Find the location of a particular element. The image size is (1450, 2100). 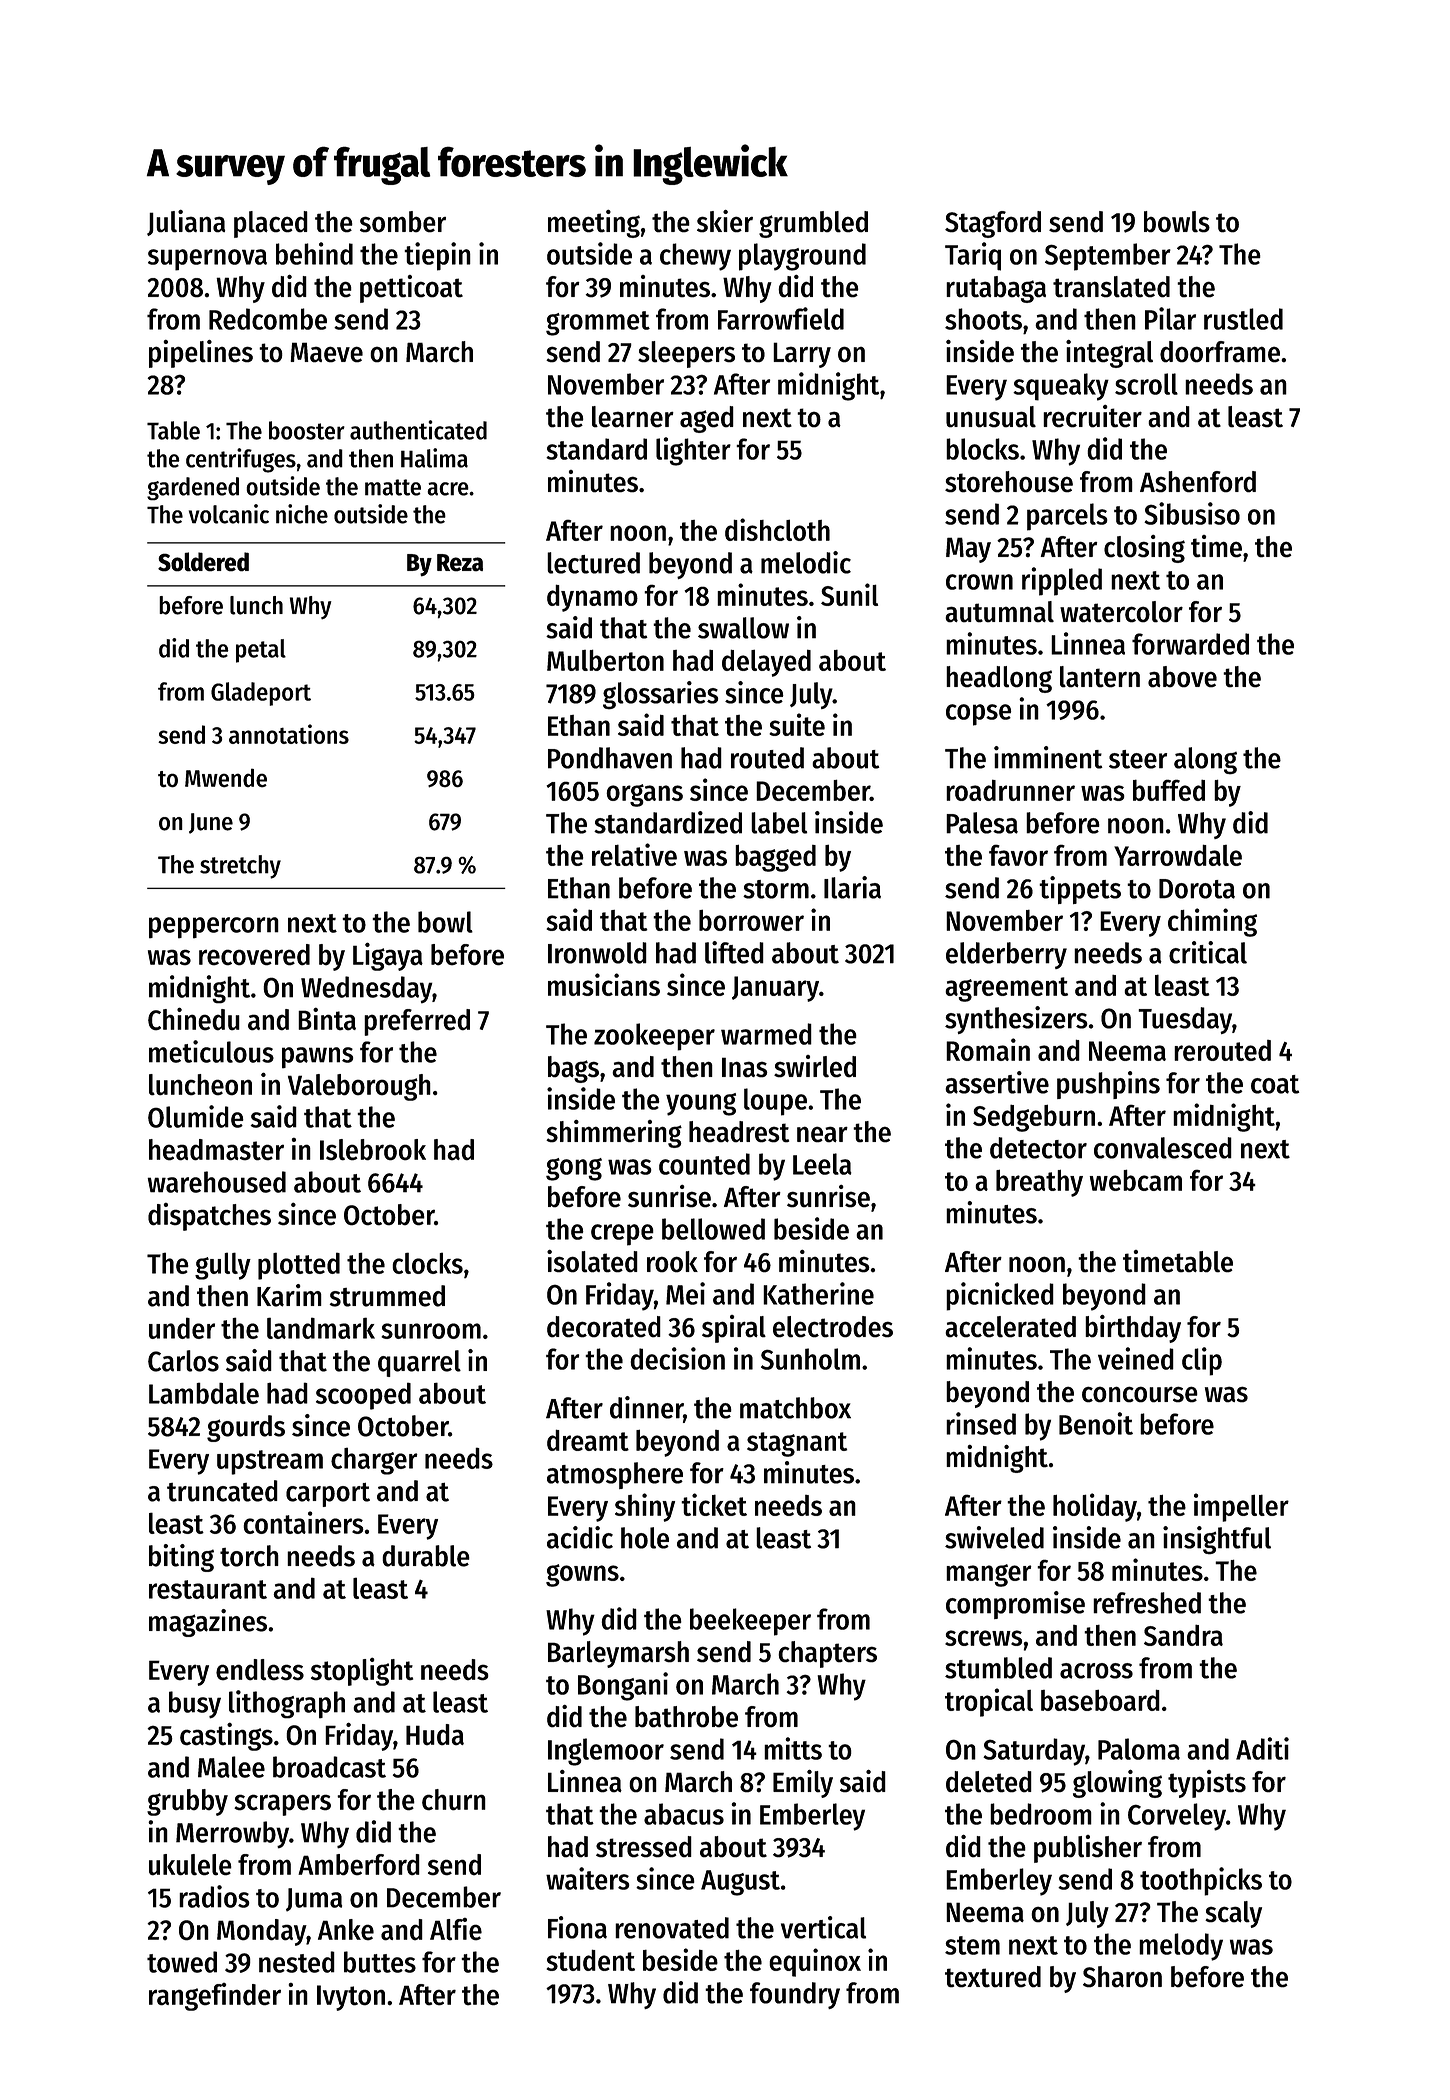

somber is located at coordinates (403, 222).
